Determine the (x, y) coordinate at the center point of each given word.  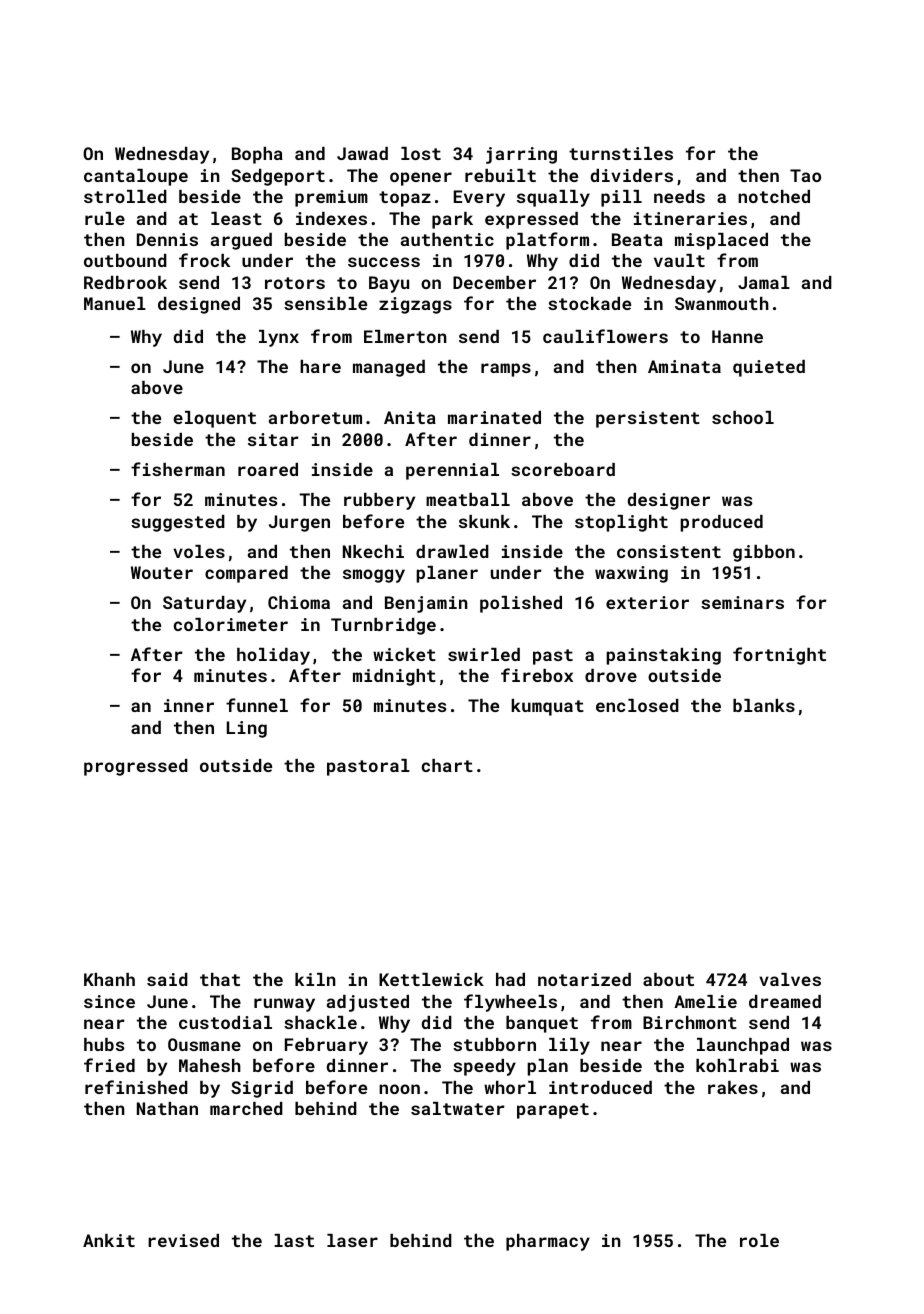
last (294, 1240)
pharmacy (548, 1242)
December (494, 282)
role (759, 1240)
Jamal (764, 282)
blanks (764, 705)
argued (241, 241)
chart (447, 765)
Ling (247, 729)
